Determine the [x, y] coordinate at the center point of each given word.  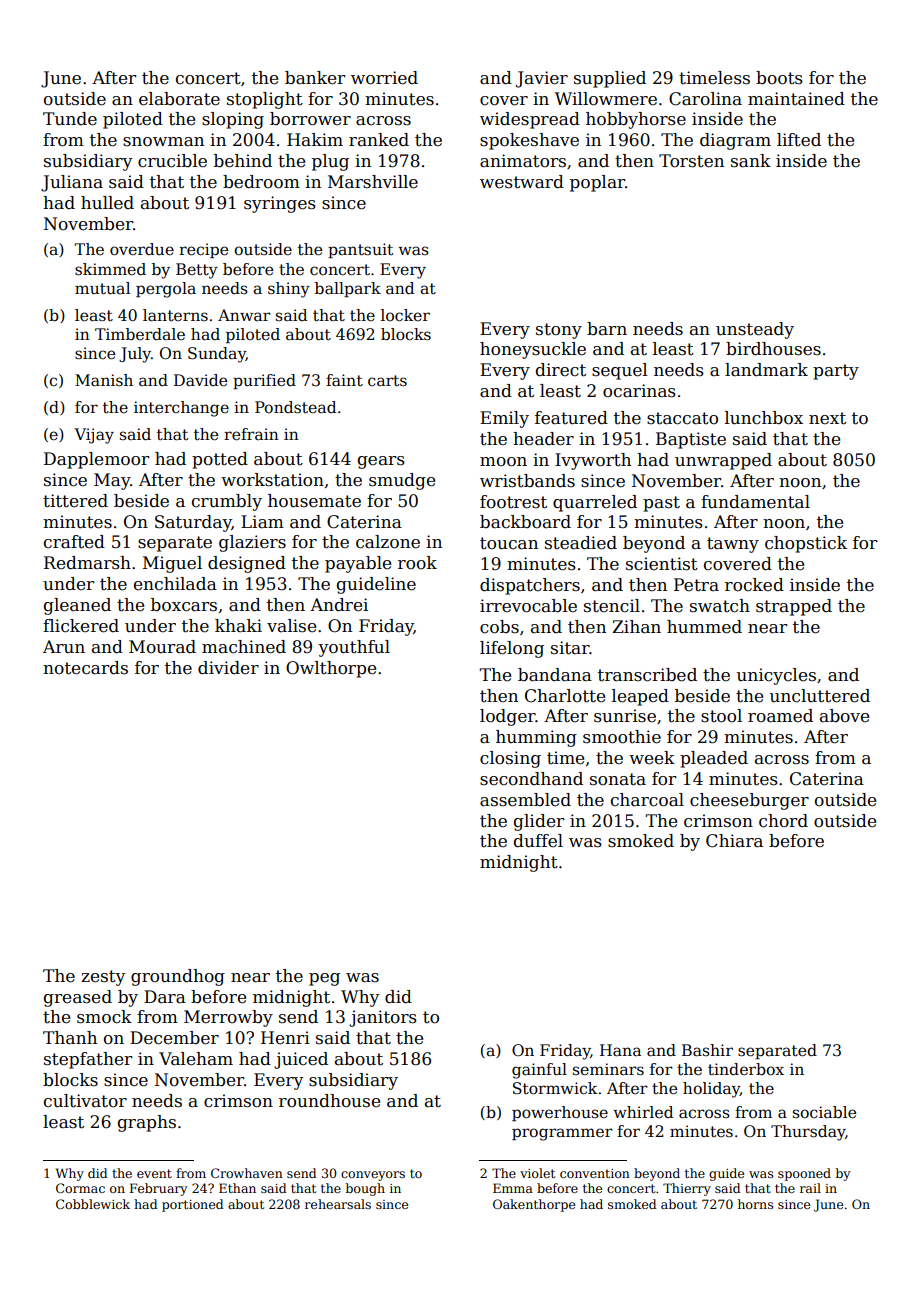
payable [358, 564]
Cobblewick [93, 1204]
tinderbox [746, 1069]
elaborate [179, 99]
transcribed [647, 675]
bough [365, 1189]
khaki [238, 625]
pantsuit [360, 250]
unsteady [755, 330]
